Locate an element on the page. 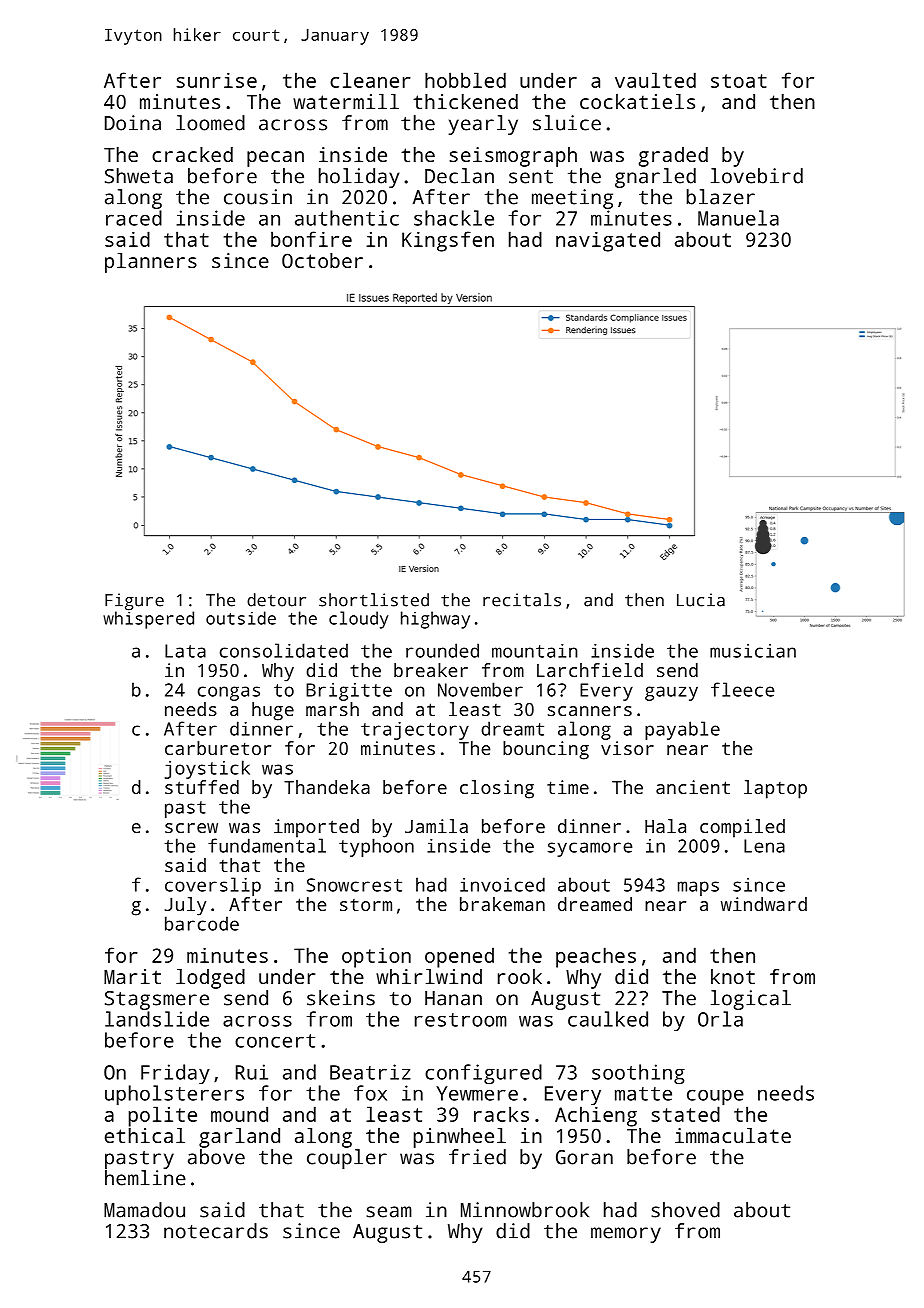  Lata is located at coordinates (185, 651).
